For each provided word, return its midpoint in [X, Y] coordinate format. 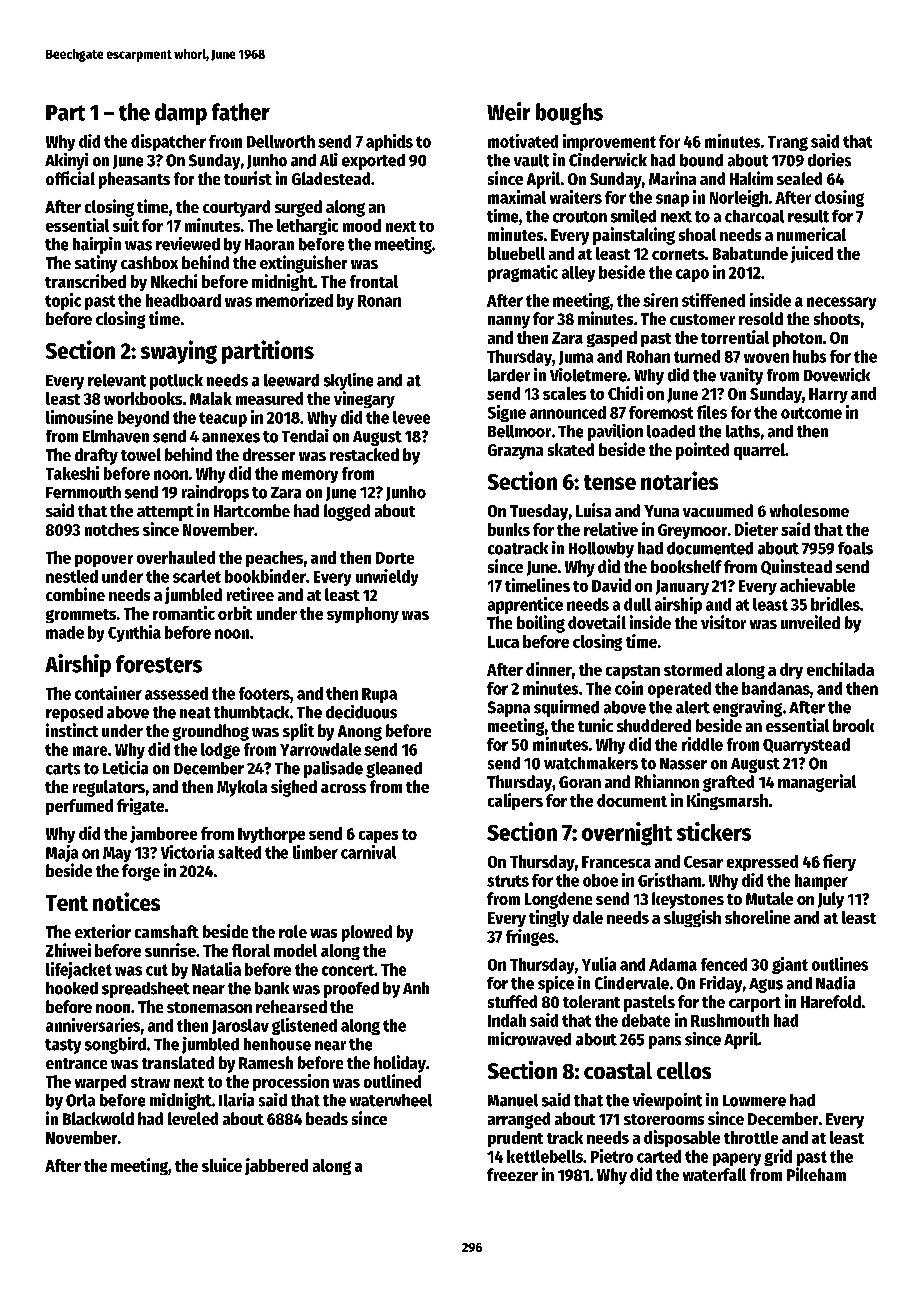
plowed [367, 933]
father [241, 112]
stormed [693, 669]
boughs [569, 114]
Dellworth [281, 141]
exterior [103, 931]
